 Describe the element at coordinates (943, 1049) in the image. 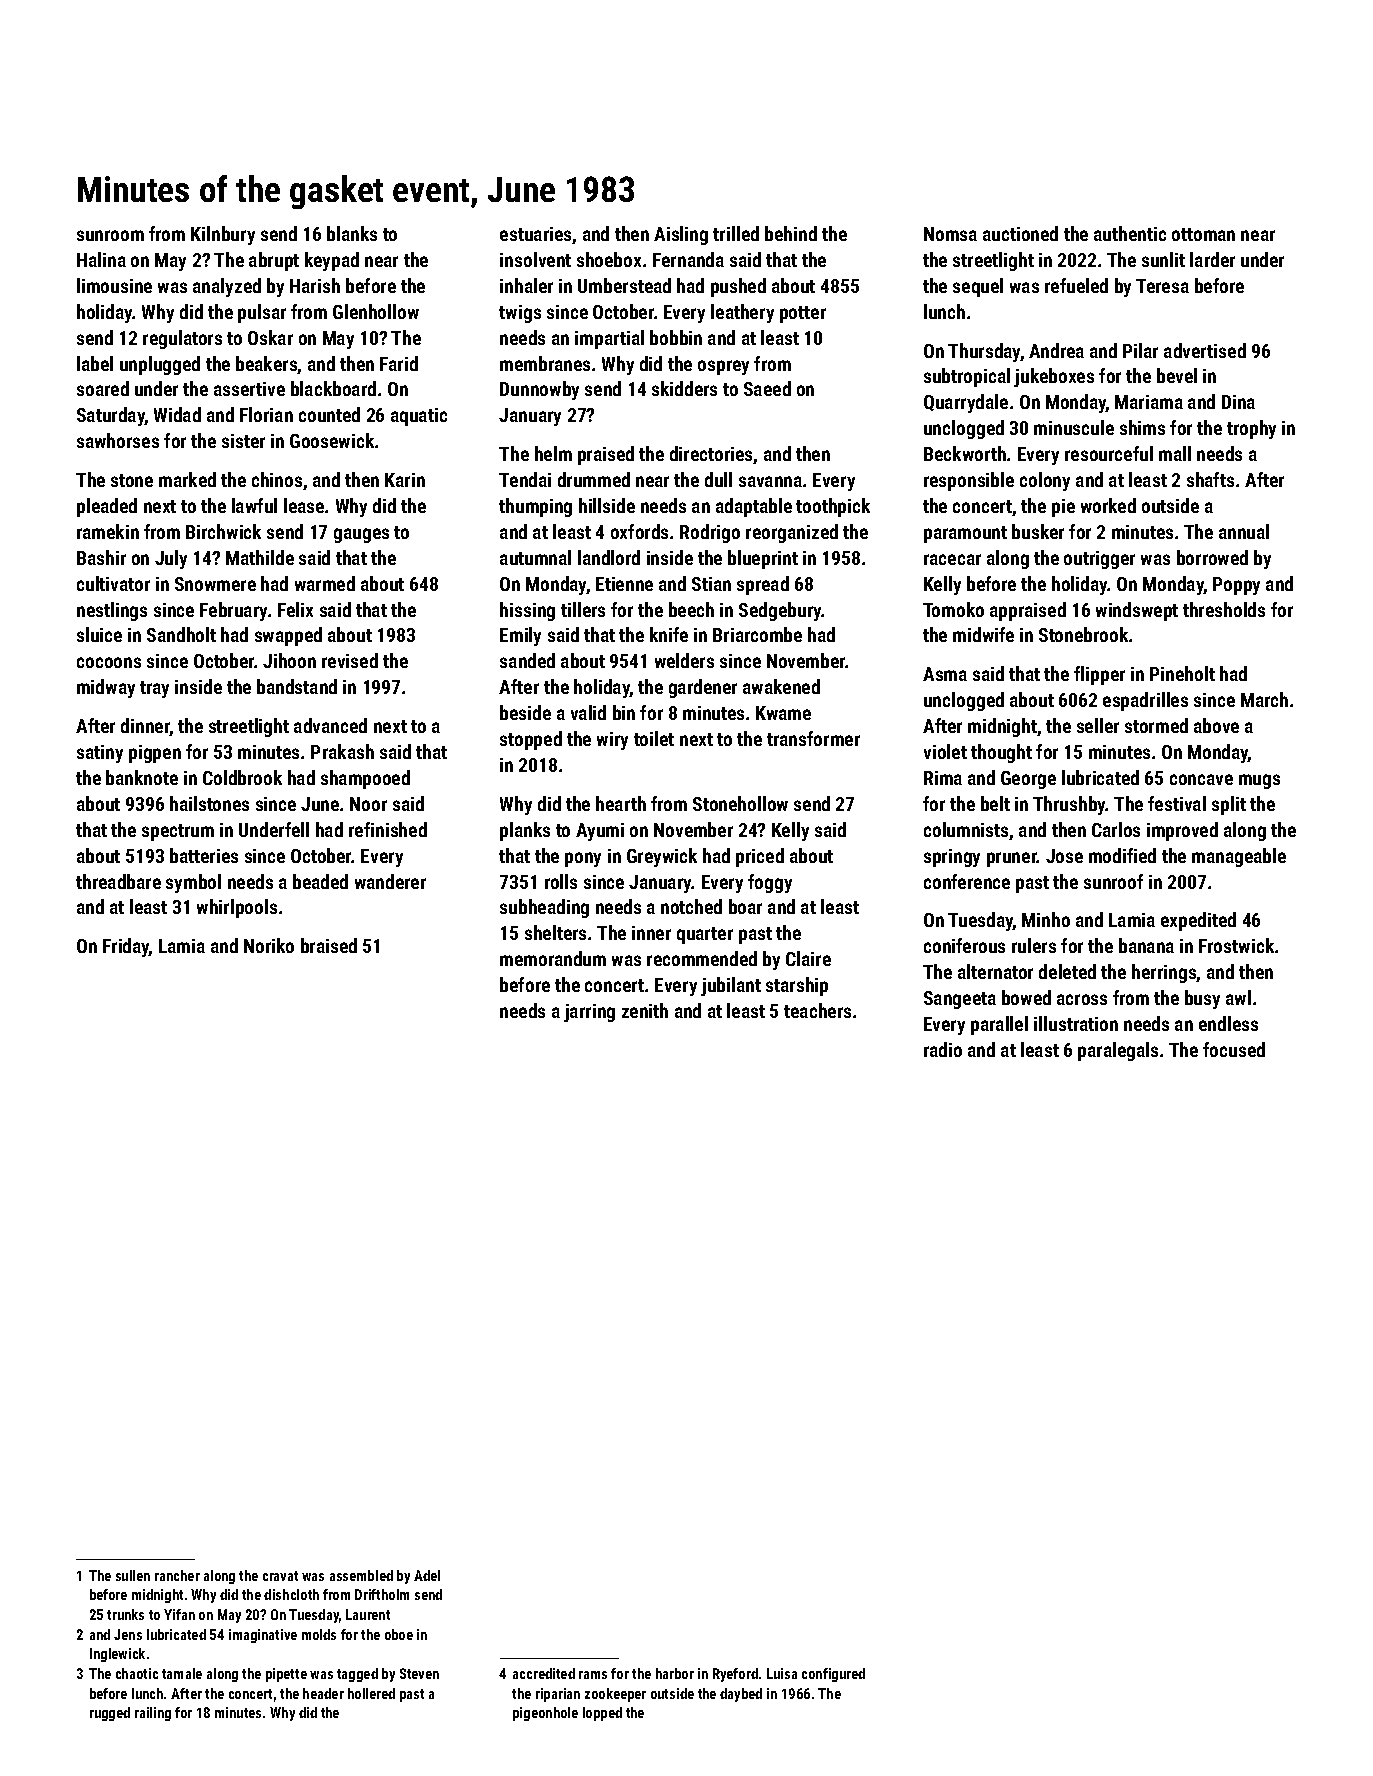

I see `radio` at that location.
